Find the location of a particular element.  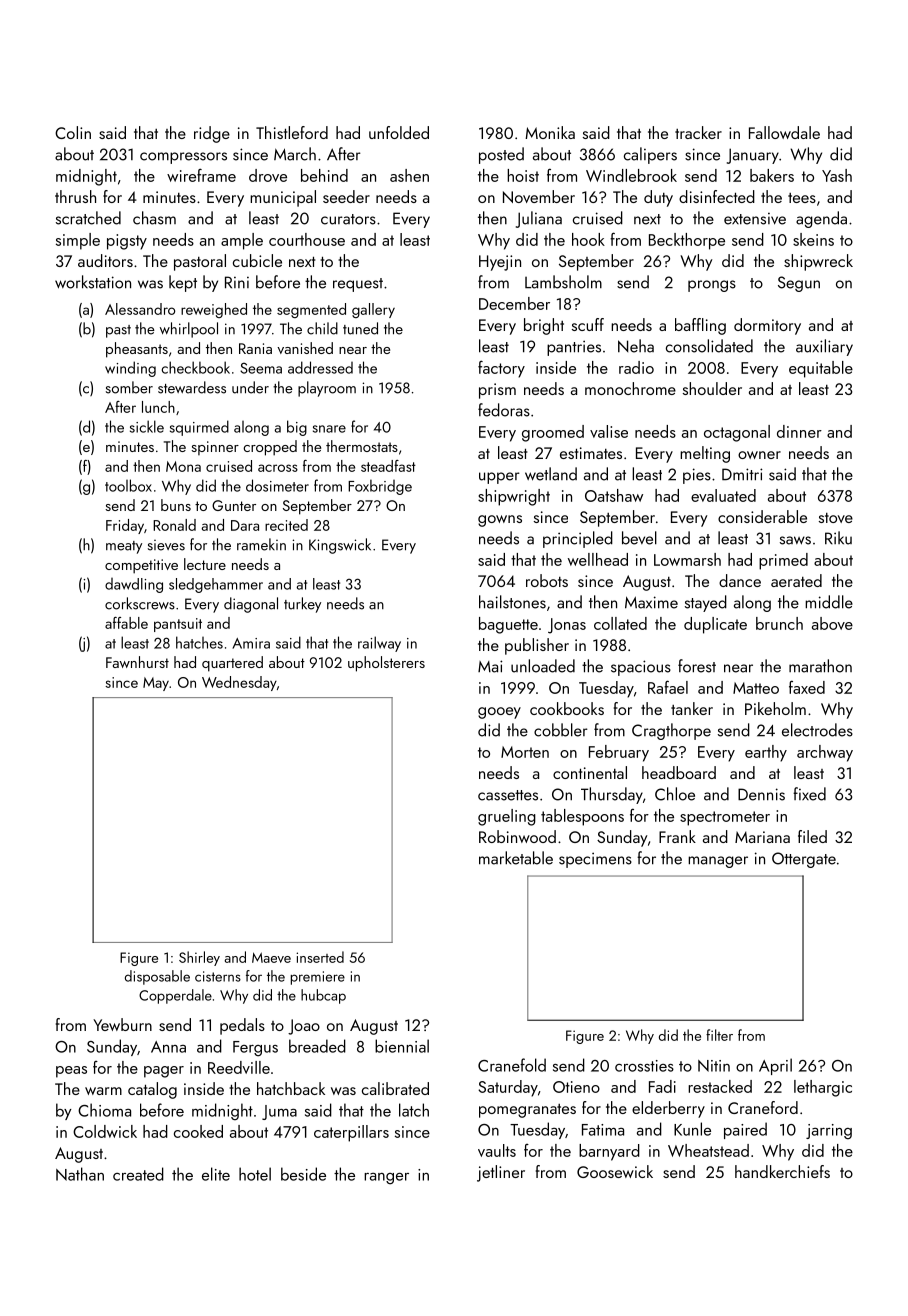

gooey is located at coordinates (499, 713).
